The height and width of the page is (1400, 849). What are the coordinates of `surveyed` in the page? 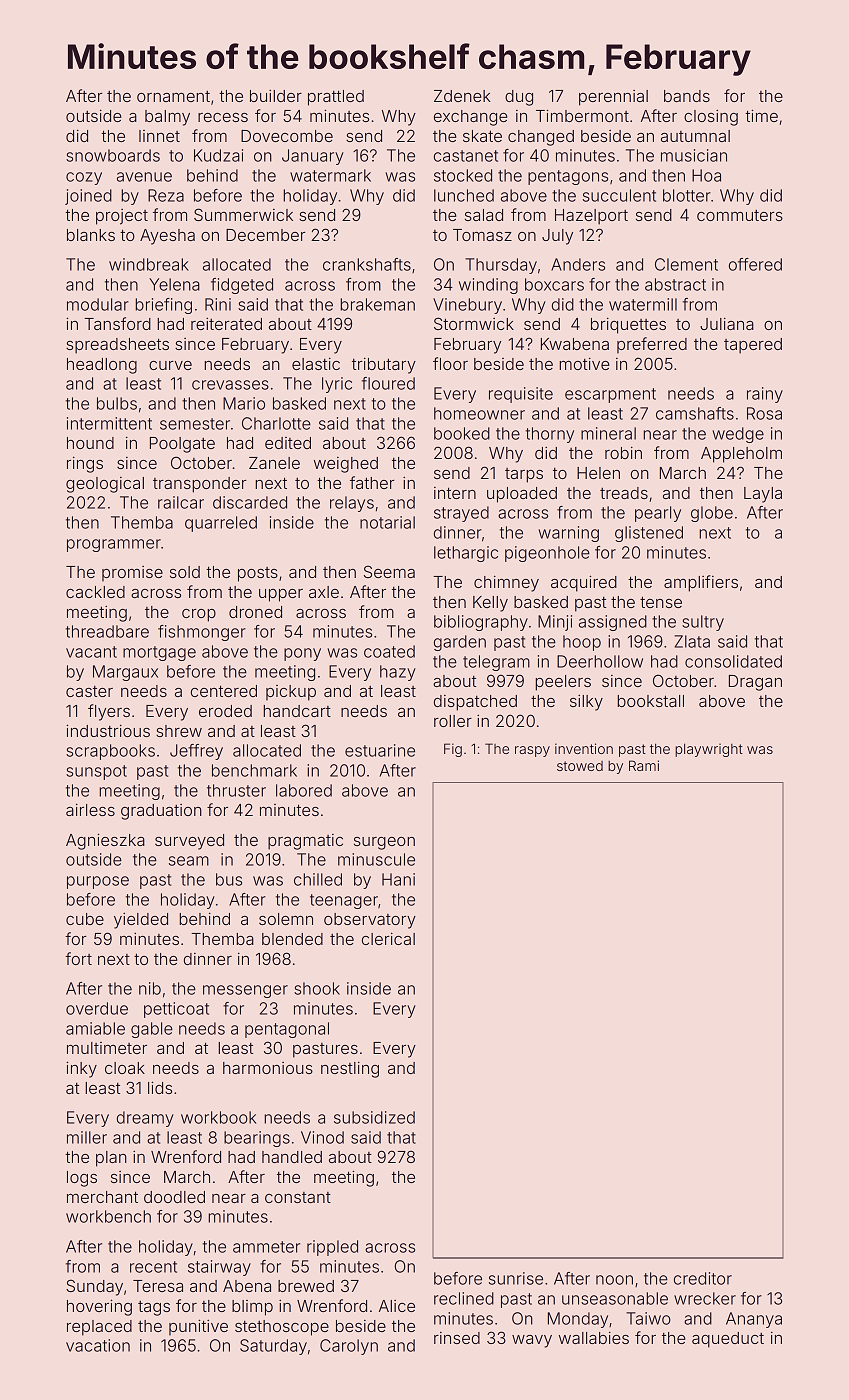 It's located at (189, 842).
